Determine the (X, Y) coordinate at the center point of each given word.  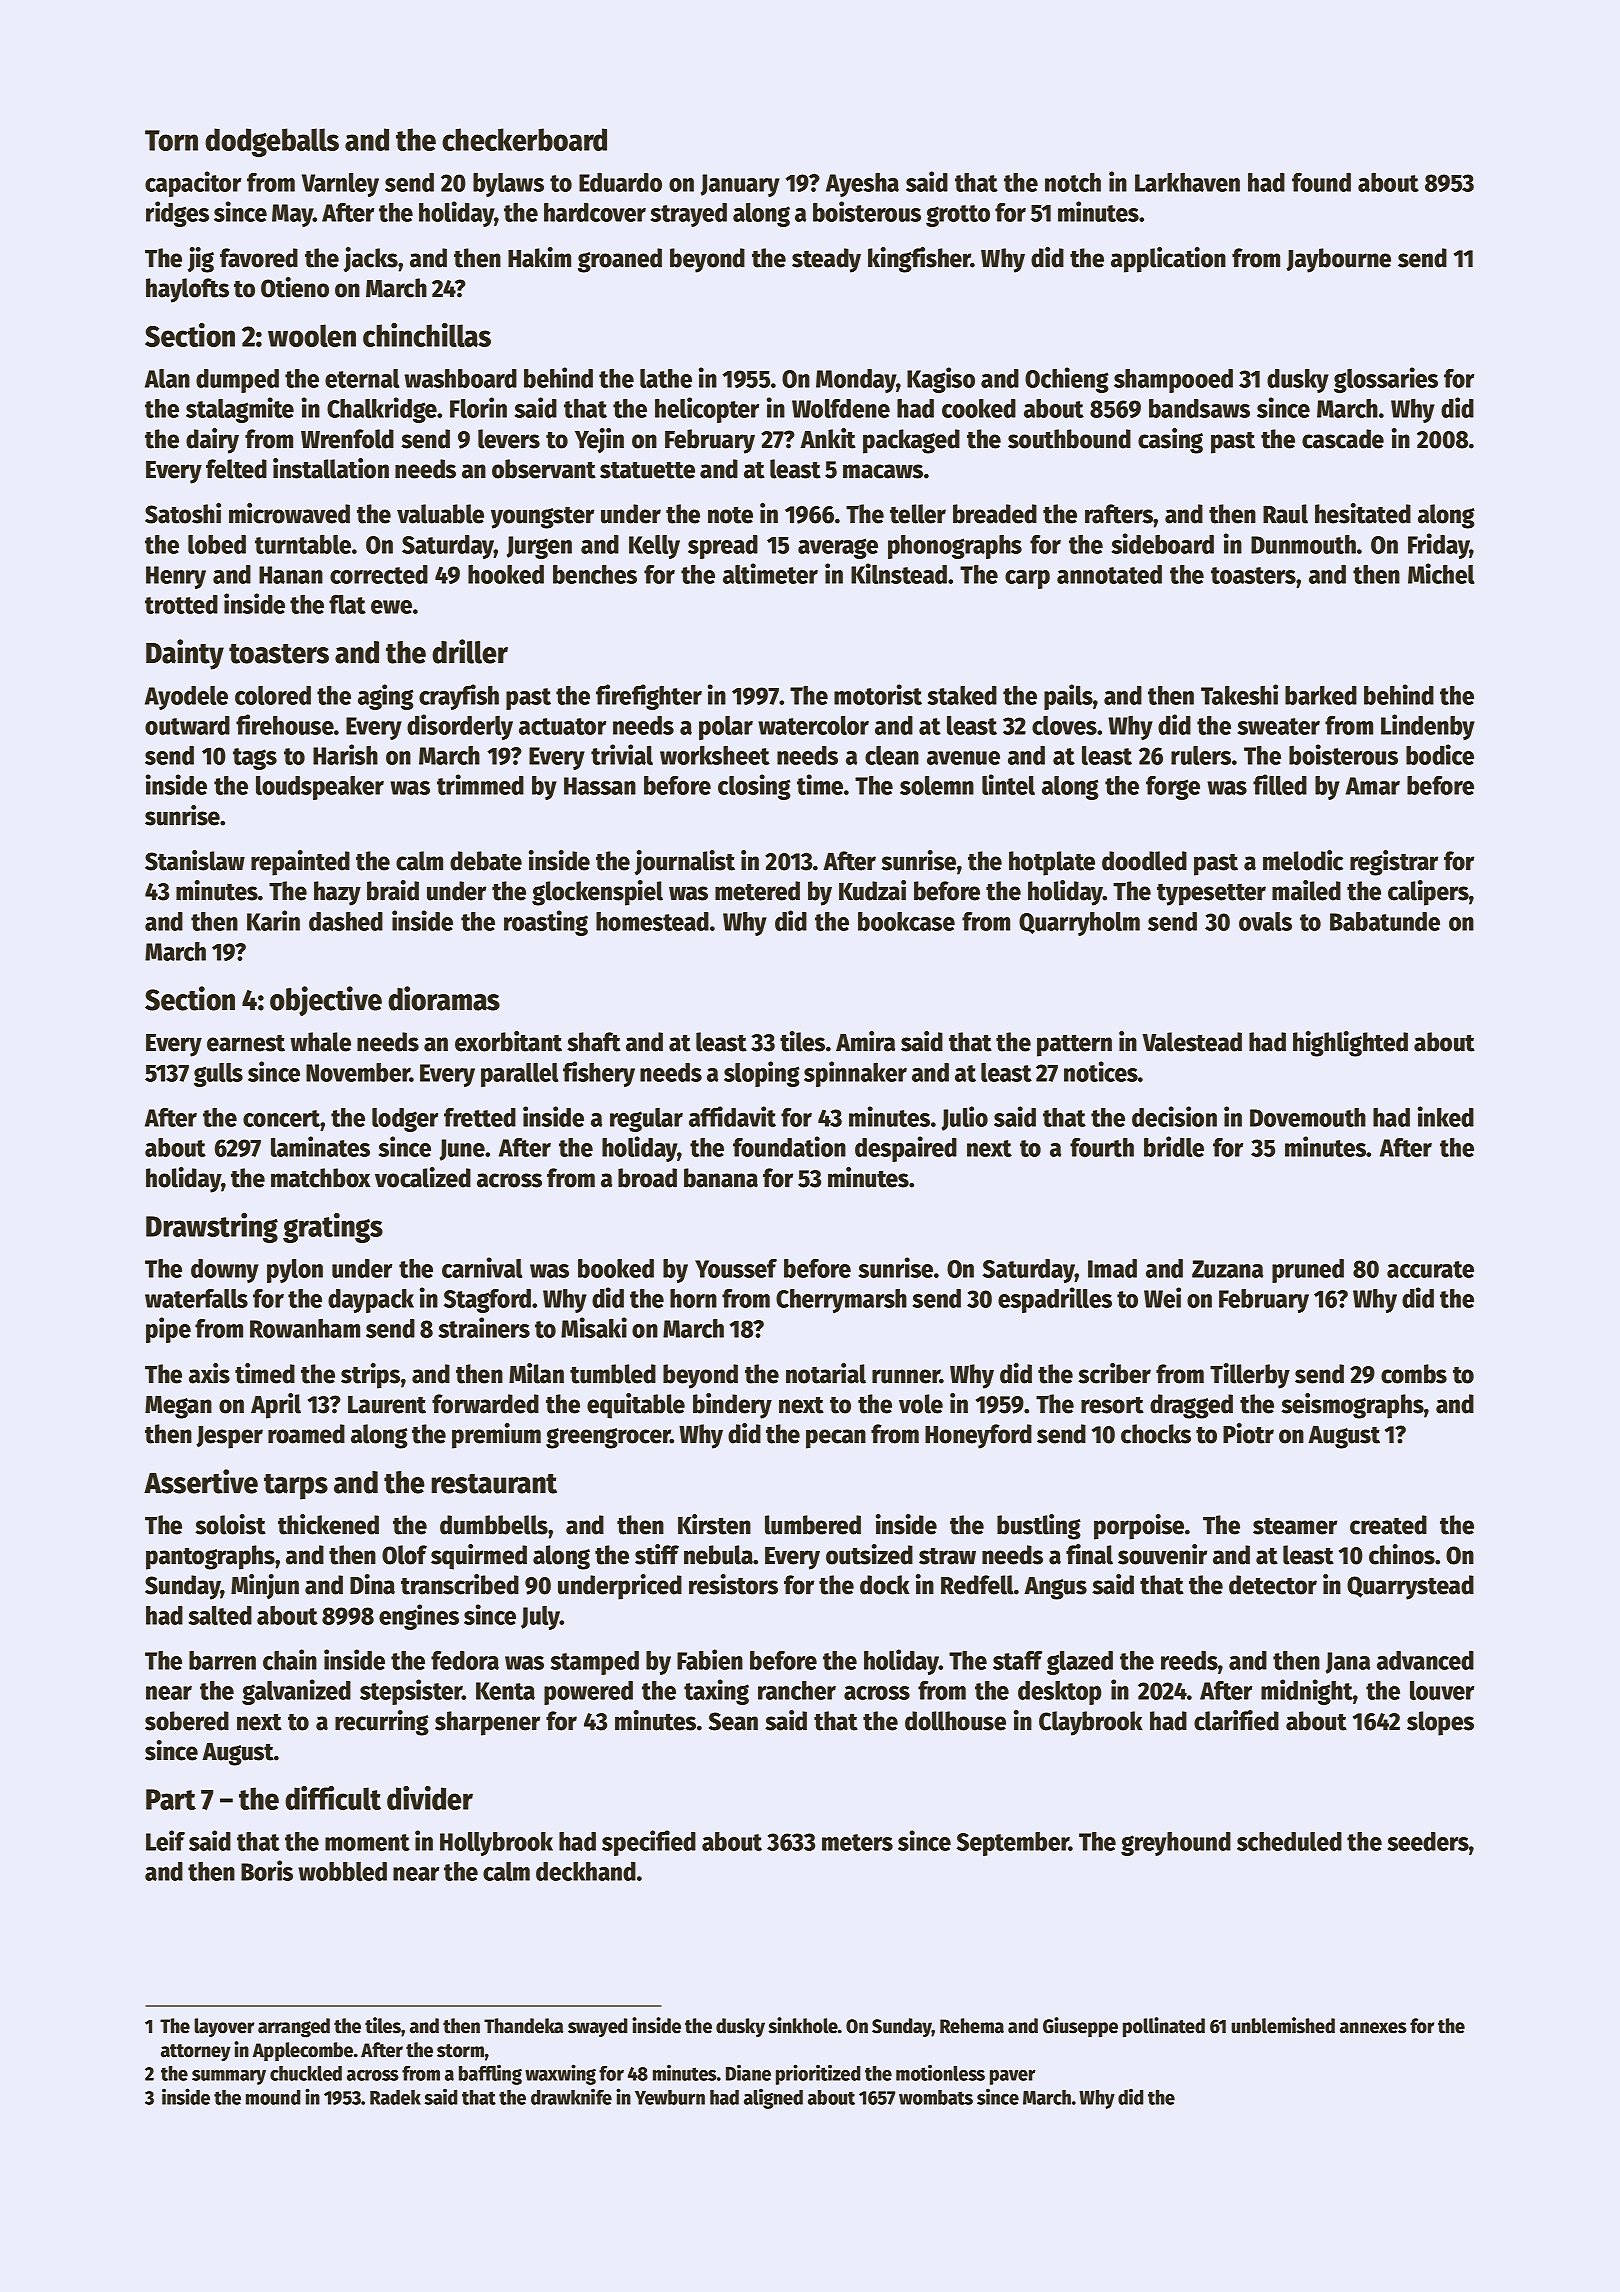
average (838, 548)
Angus (1055, 1588)
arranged (294, 2028)
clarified (1236, 1720)
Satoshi (183, 513)
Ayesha (862, 185)
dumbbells (494, 1525)
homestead (652, 921)
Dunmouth (1303, 544)
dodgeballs (272, 142)
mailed (1306, 890)
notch (1073, 182)
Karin (273, 920)
